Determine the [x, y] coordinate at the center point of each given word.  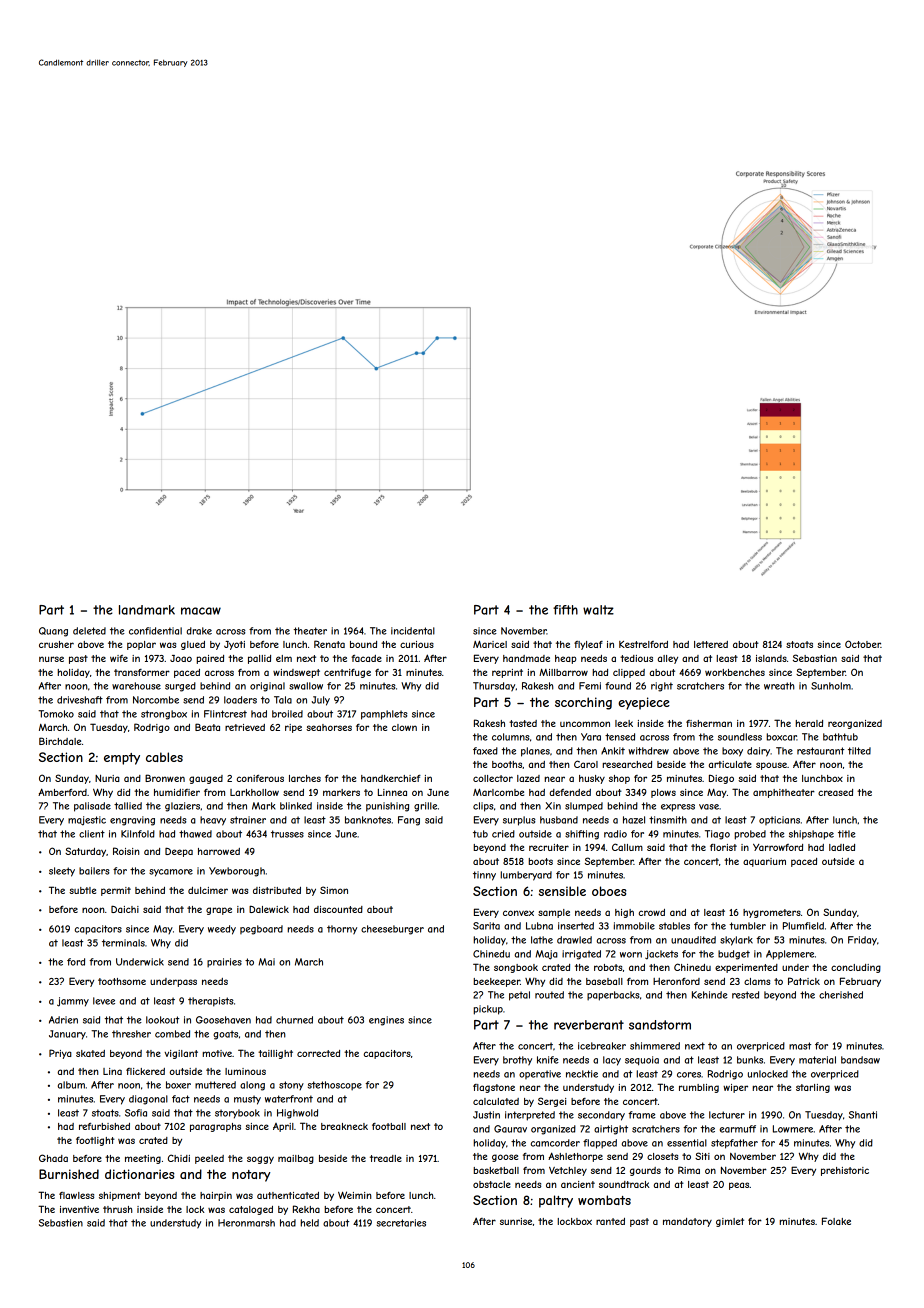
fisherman [709, 723]
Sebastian [815, 658]
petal [519, 996]
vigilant [181, 1054]
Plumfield [803, 926]
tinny [484, 876]
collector [493, 778]
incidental [413, 631]
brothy [517, 1061]
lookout [162, 1020]
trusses [287, 834]
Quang [53, 632]
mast [800, 1046]
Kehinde [710, 995]
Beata [207, 727]
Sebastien [61, 1223]
